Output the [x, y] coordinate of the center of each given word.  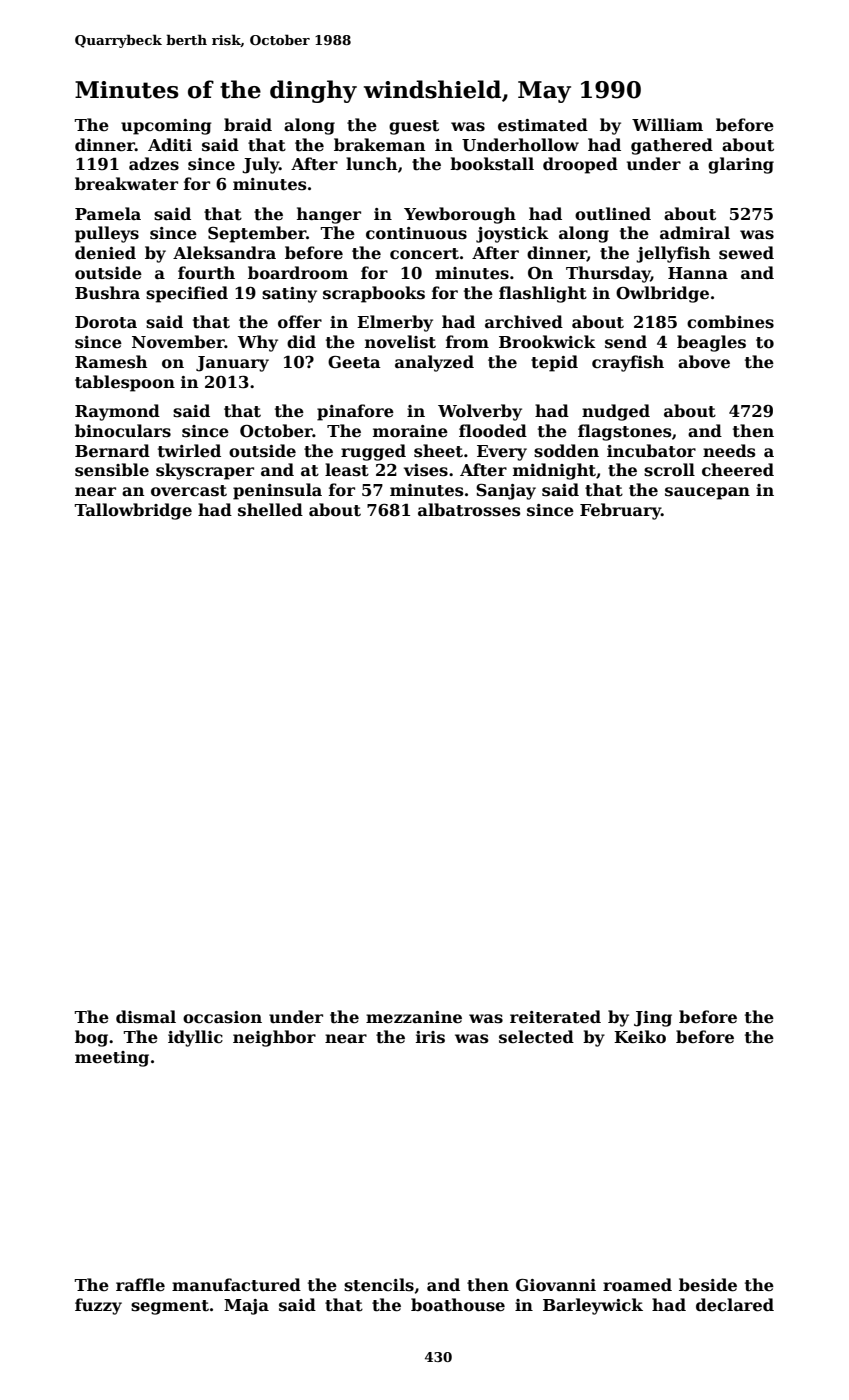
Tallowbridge [133, 511]
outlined [613, 214]
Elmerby [395, 323]
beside [708, 1285]
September [257, 234]
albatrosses [469, 510]
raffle [140, 1285]
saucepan [707, 493]
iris [430, 1037]
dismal [146, 1017]
